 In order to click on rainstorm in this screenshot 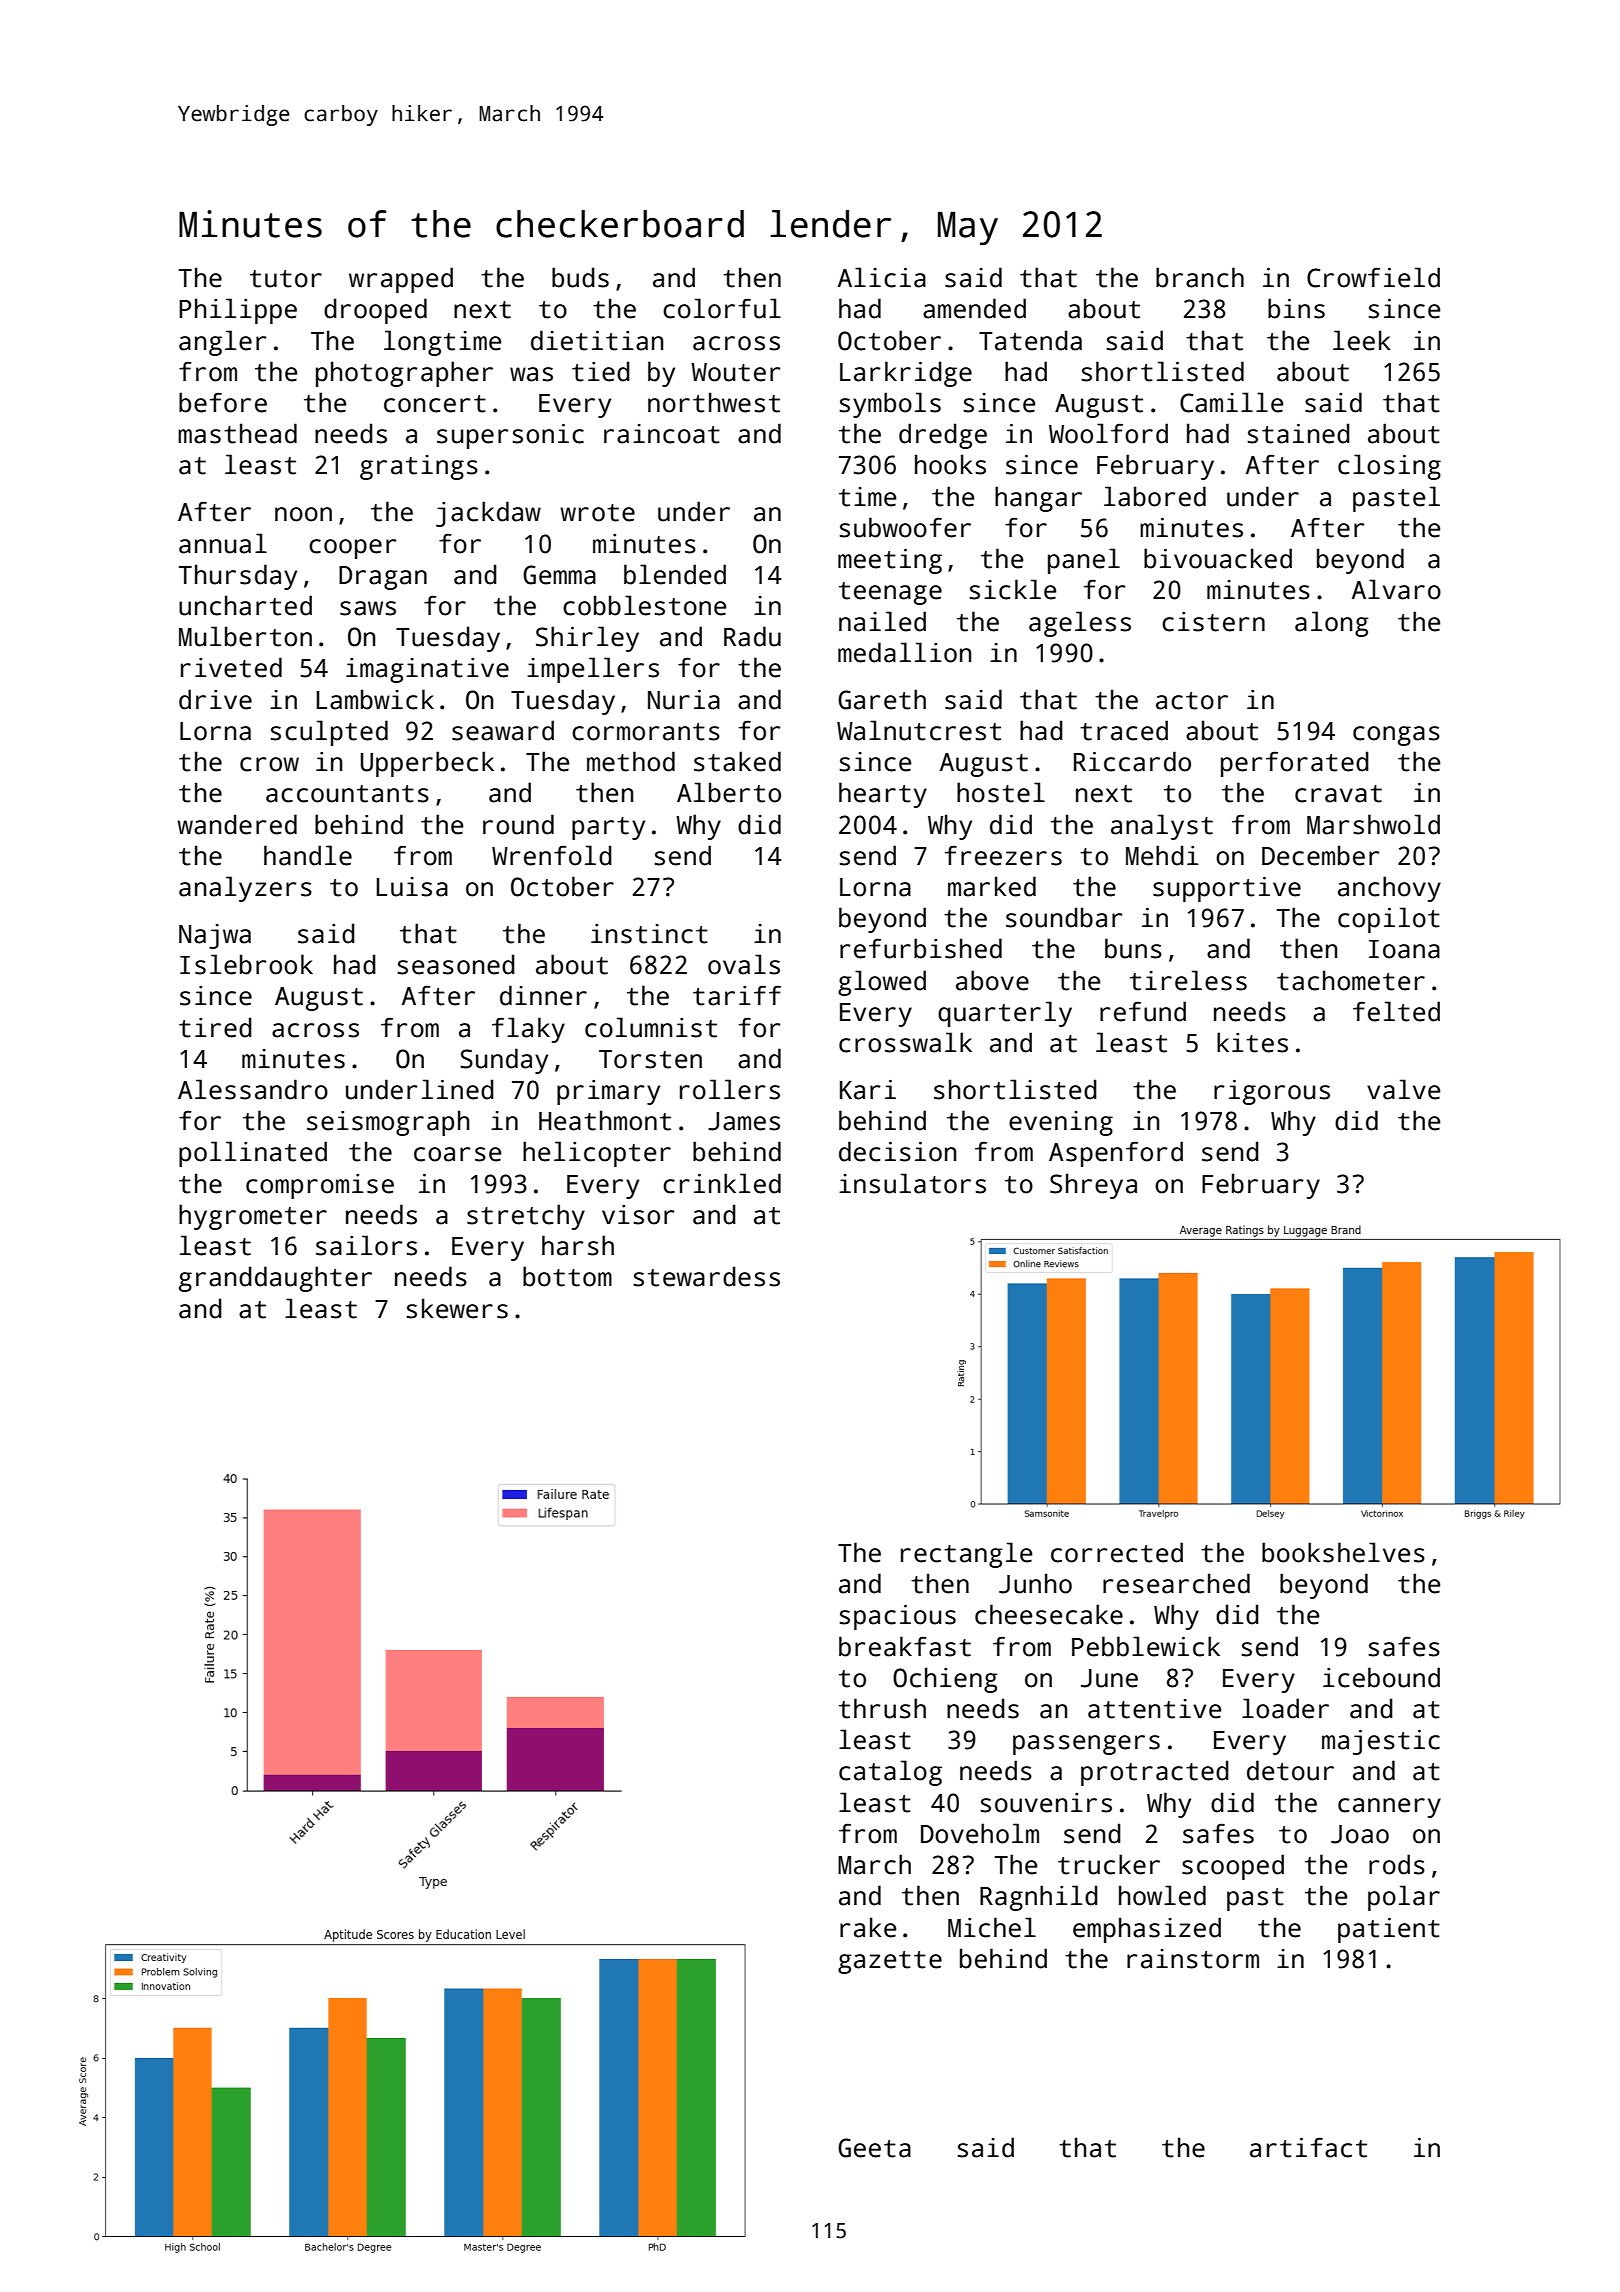, I will do `click(1193, 1959)`.
